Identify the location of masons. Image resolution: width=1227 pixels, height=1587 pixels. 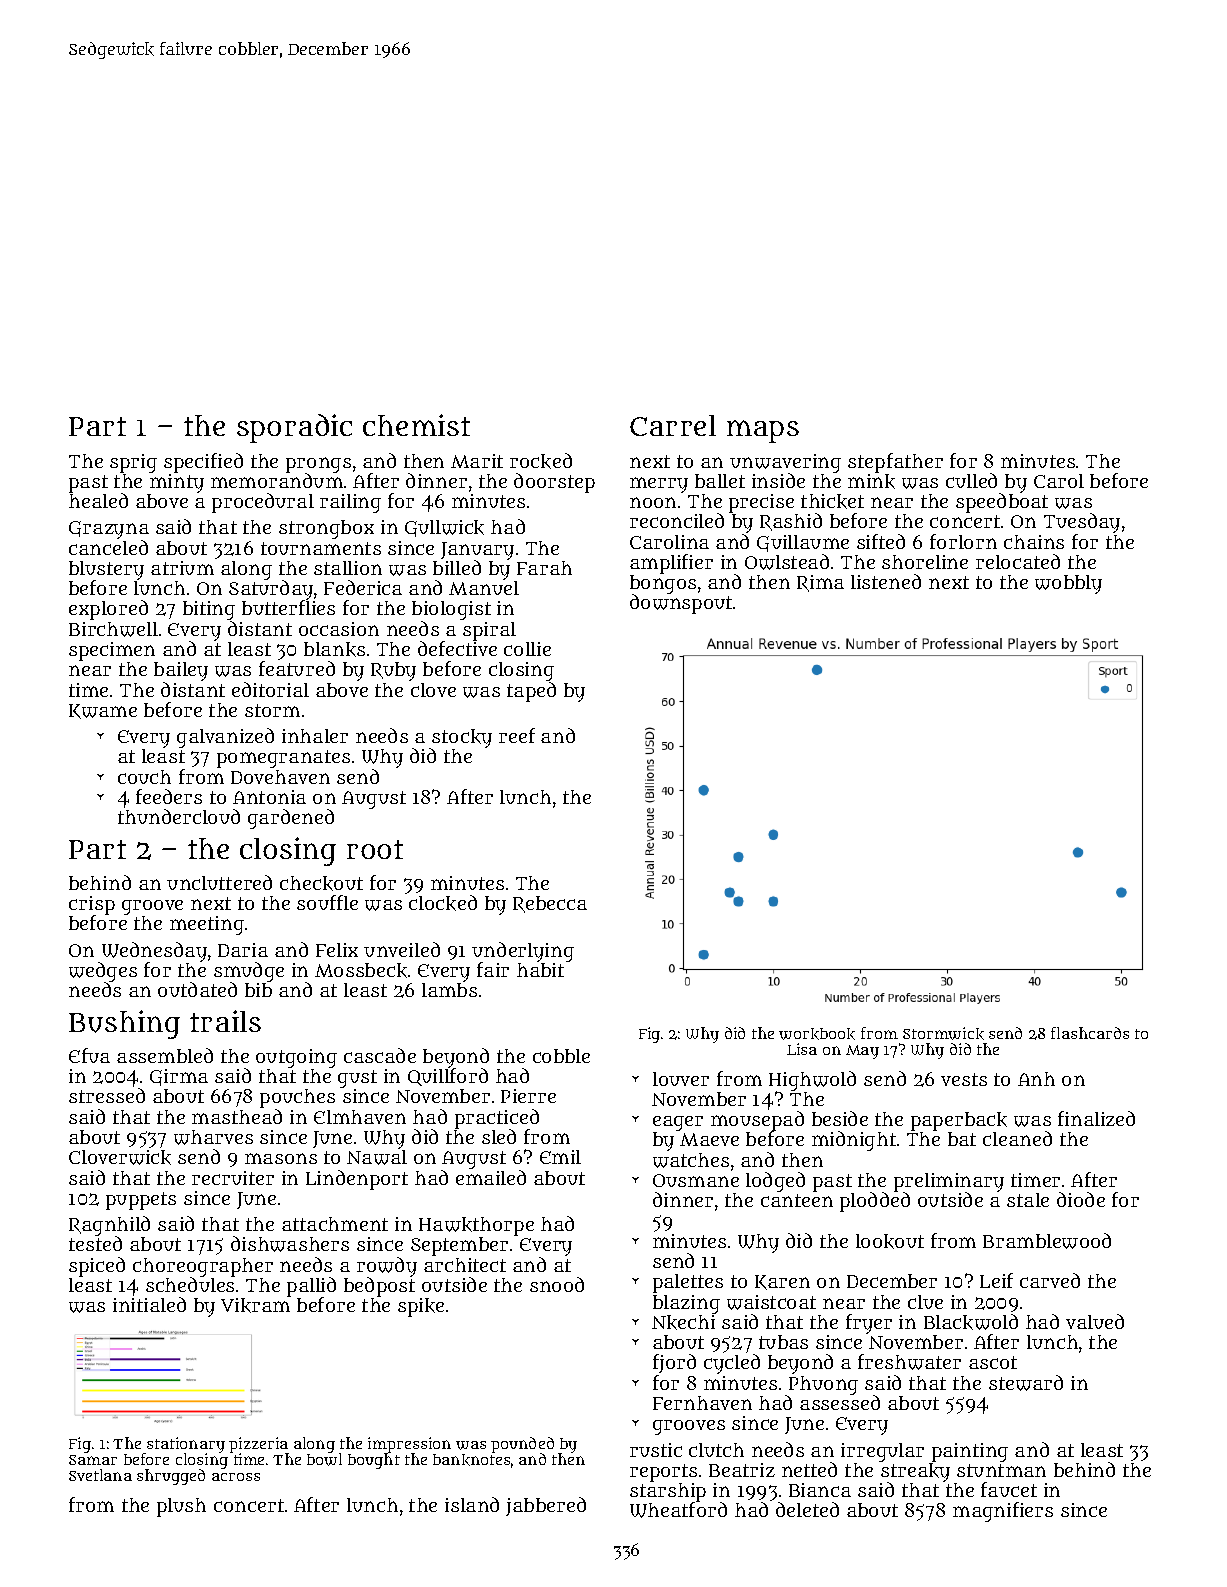
(281, 1158).
